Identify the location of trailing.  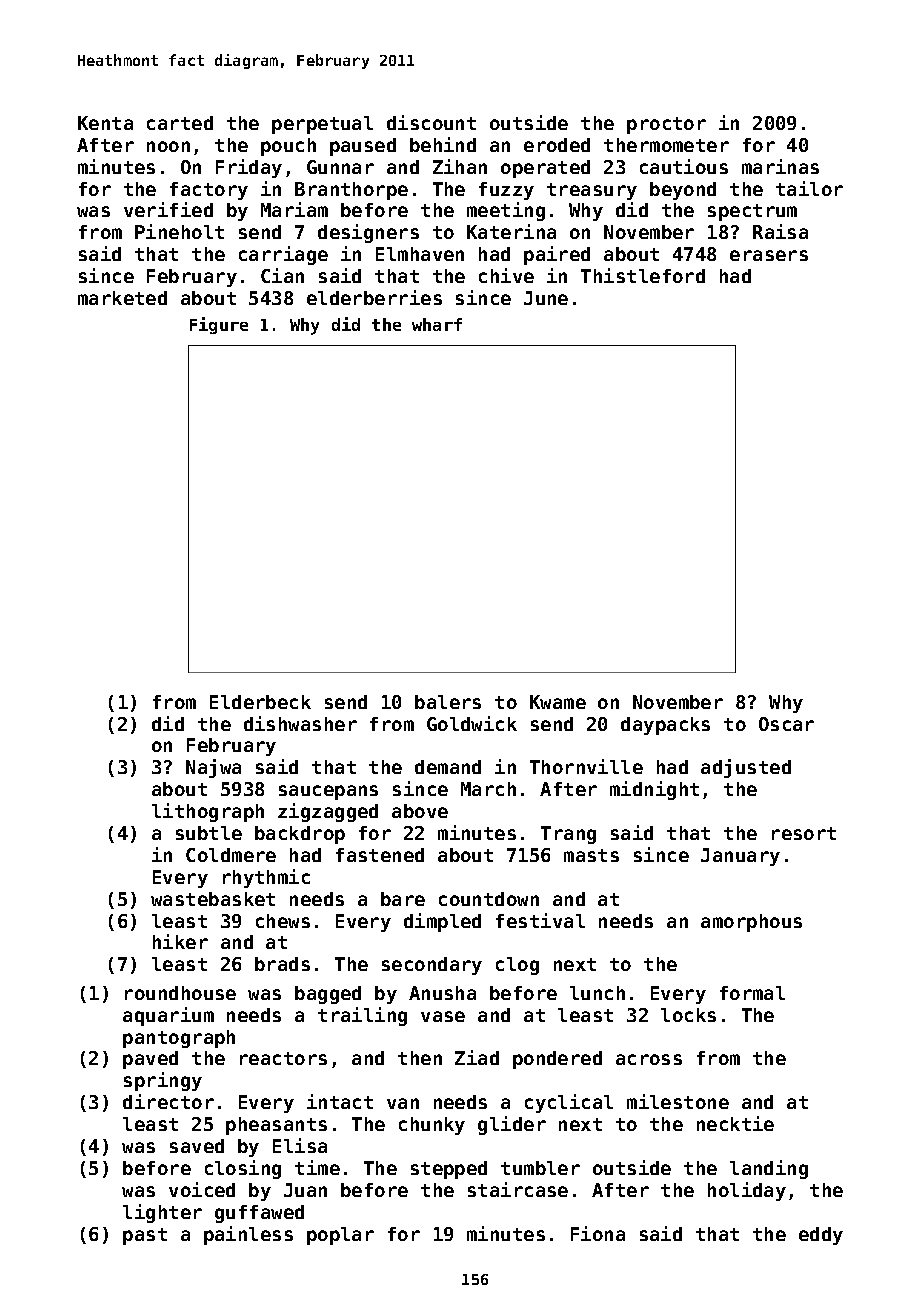
(362, 1016).
